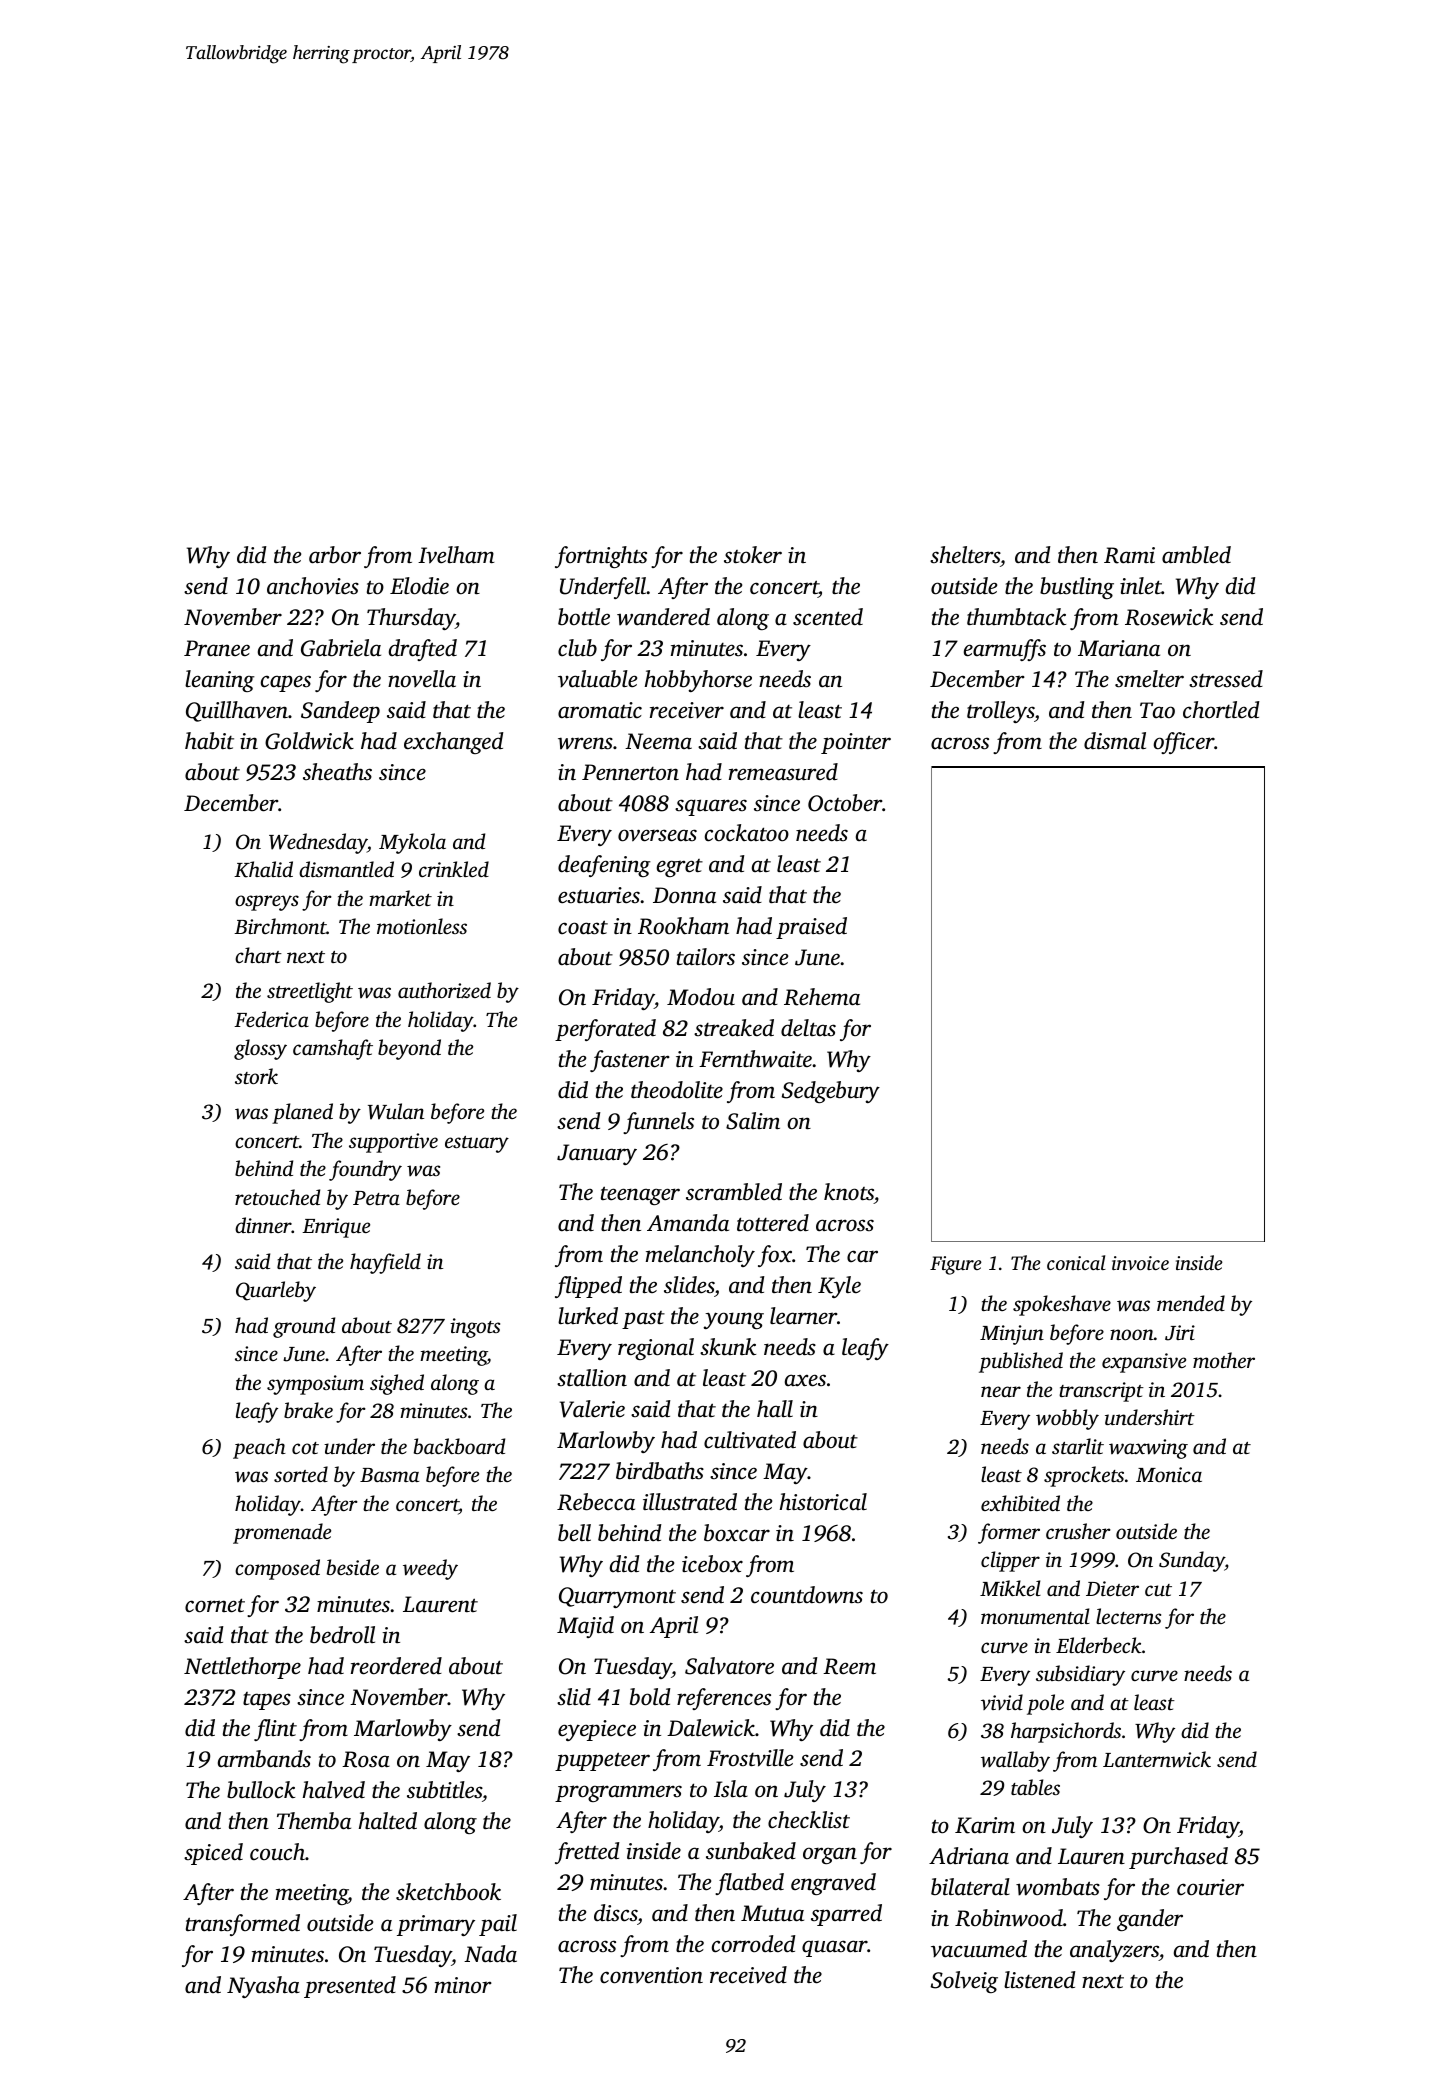  I want to click on arbor, so click(335, 555).
